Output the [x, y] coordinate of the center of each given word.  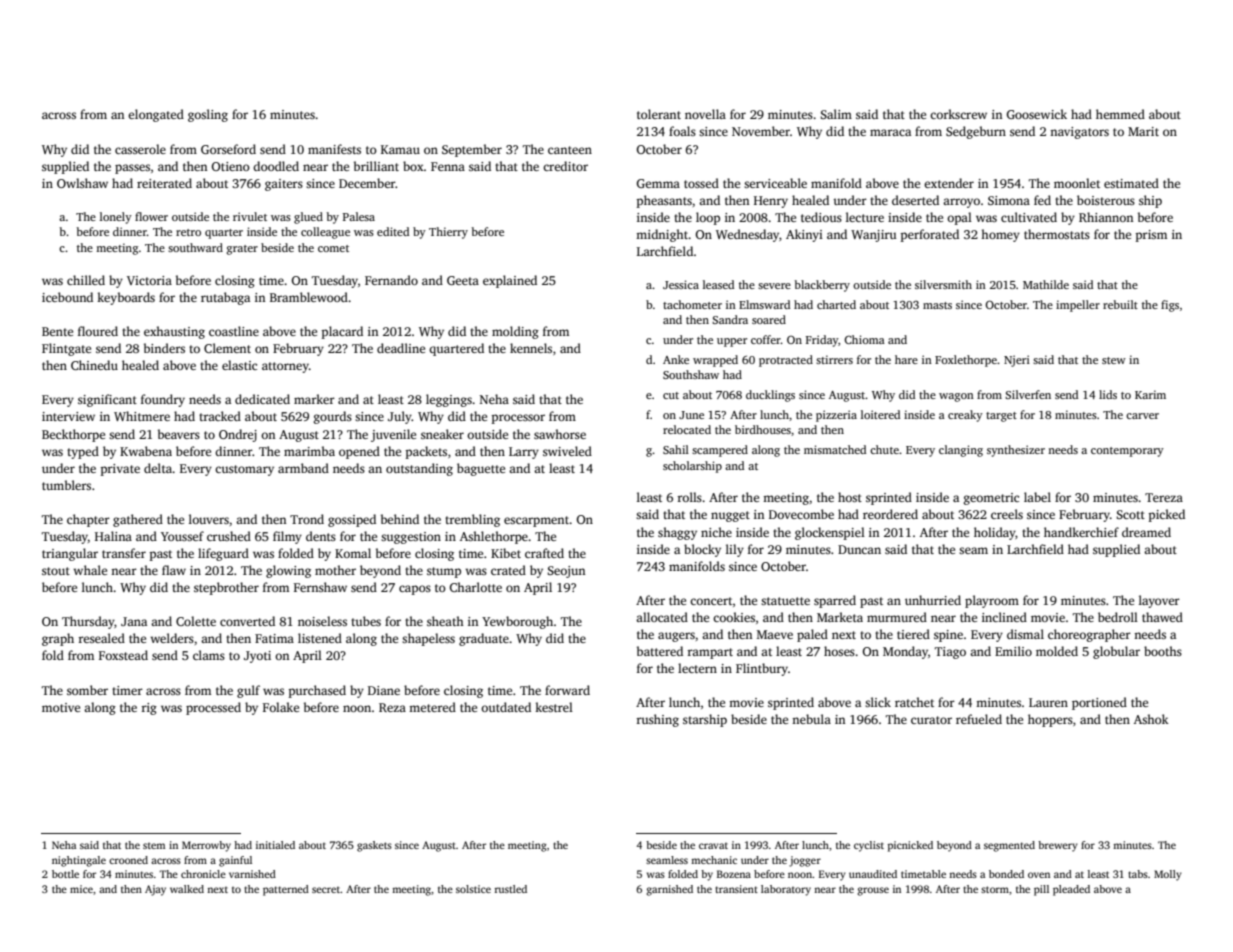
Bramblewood [309, 297]
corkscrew [958, 114]
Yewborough [517, 622]
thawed [1162, 617]
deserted [915, 200]
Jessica [681, 284]
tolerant [659, 114]
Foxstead [123, 655]
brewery [1058, 846]
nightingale [79, 861]
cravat [713, 846]
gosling [208, 115]
